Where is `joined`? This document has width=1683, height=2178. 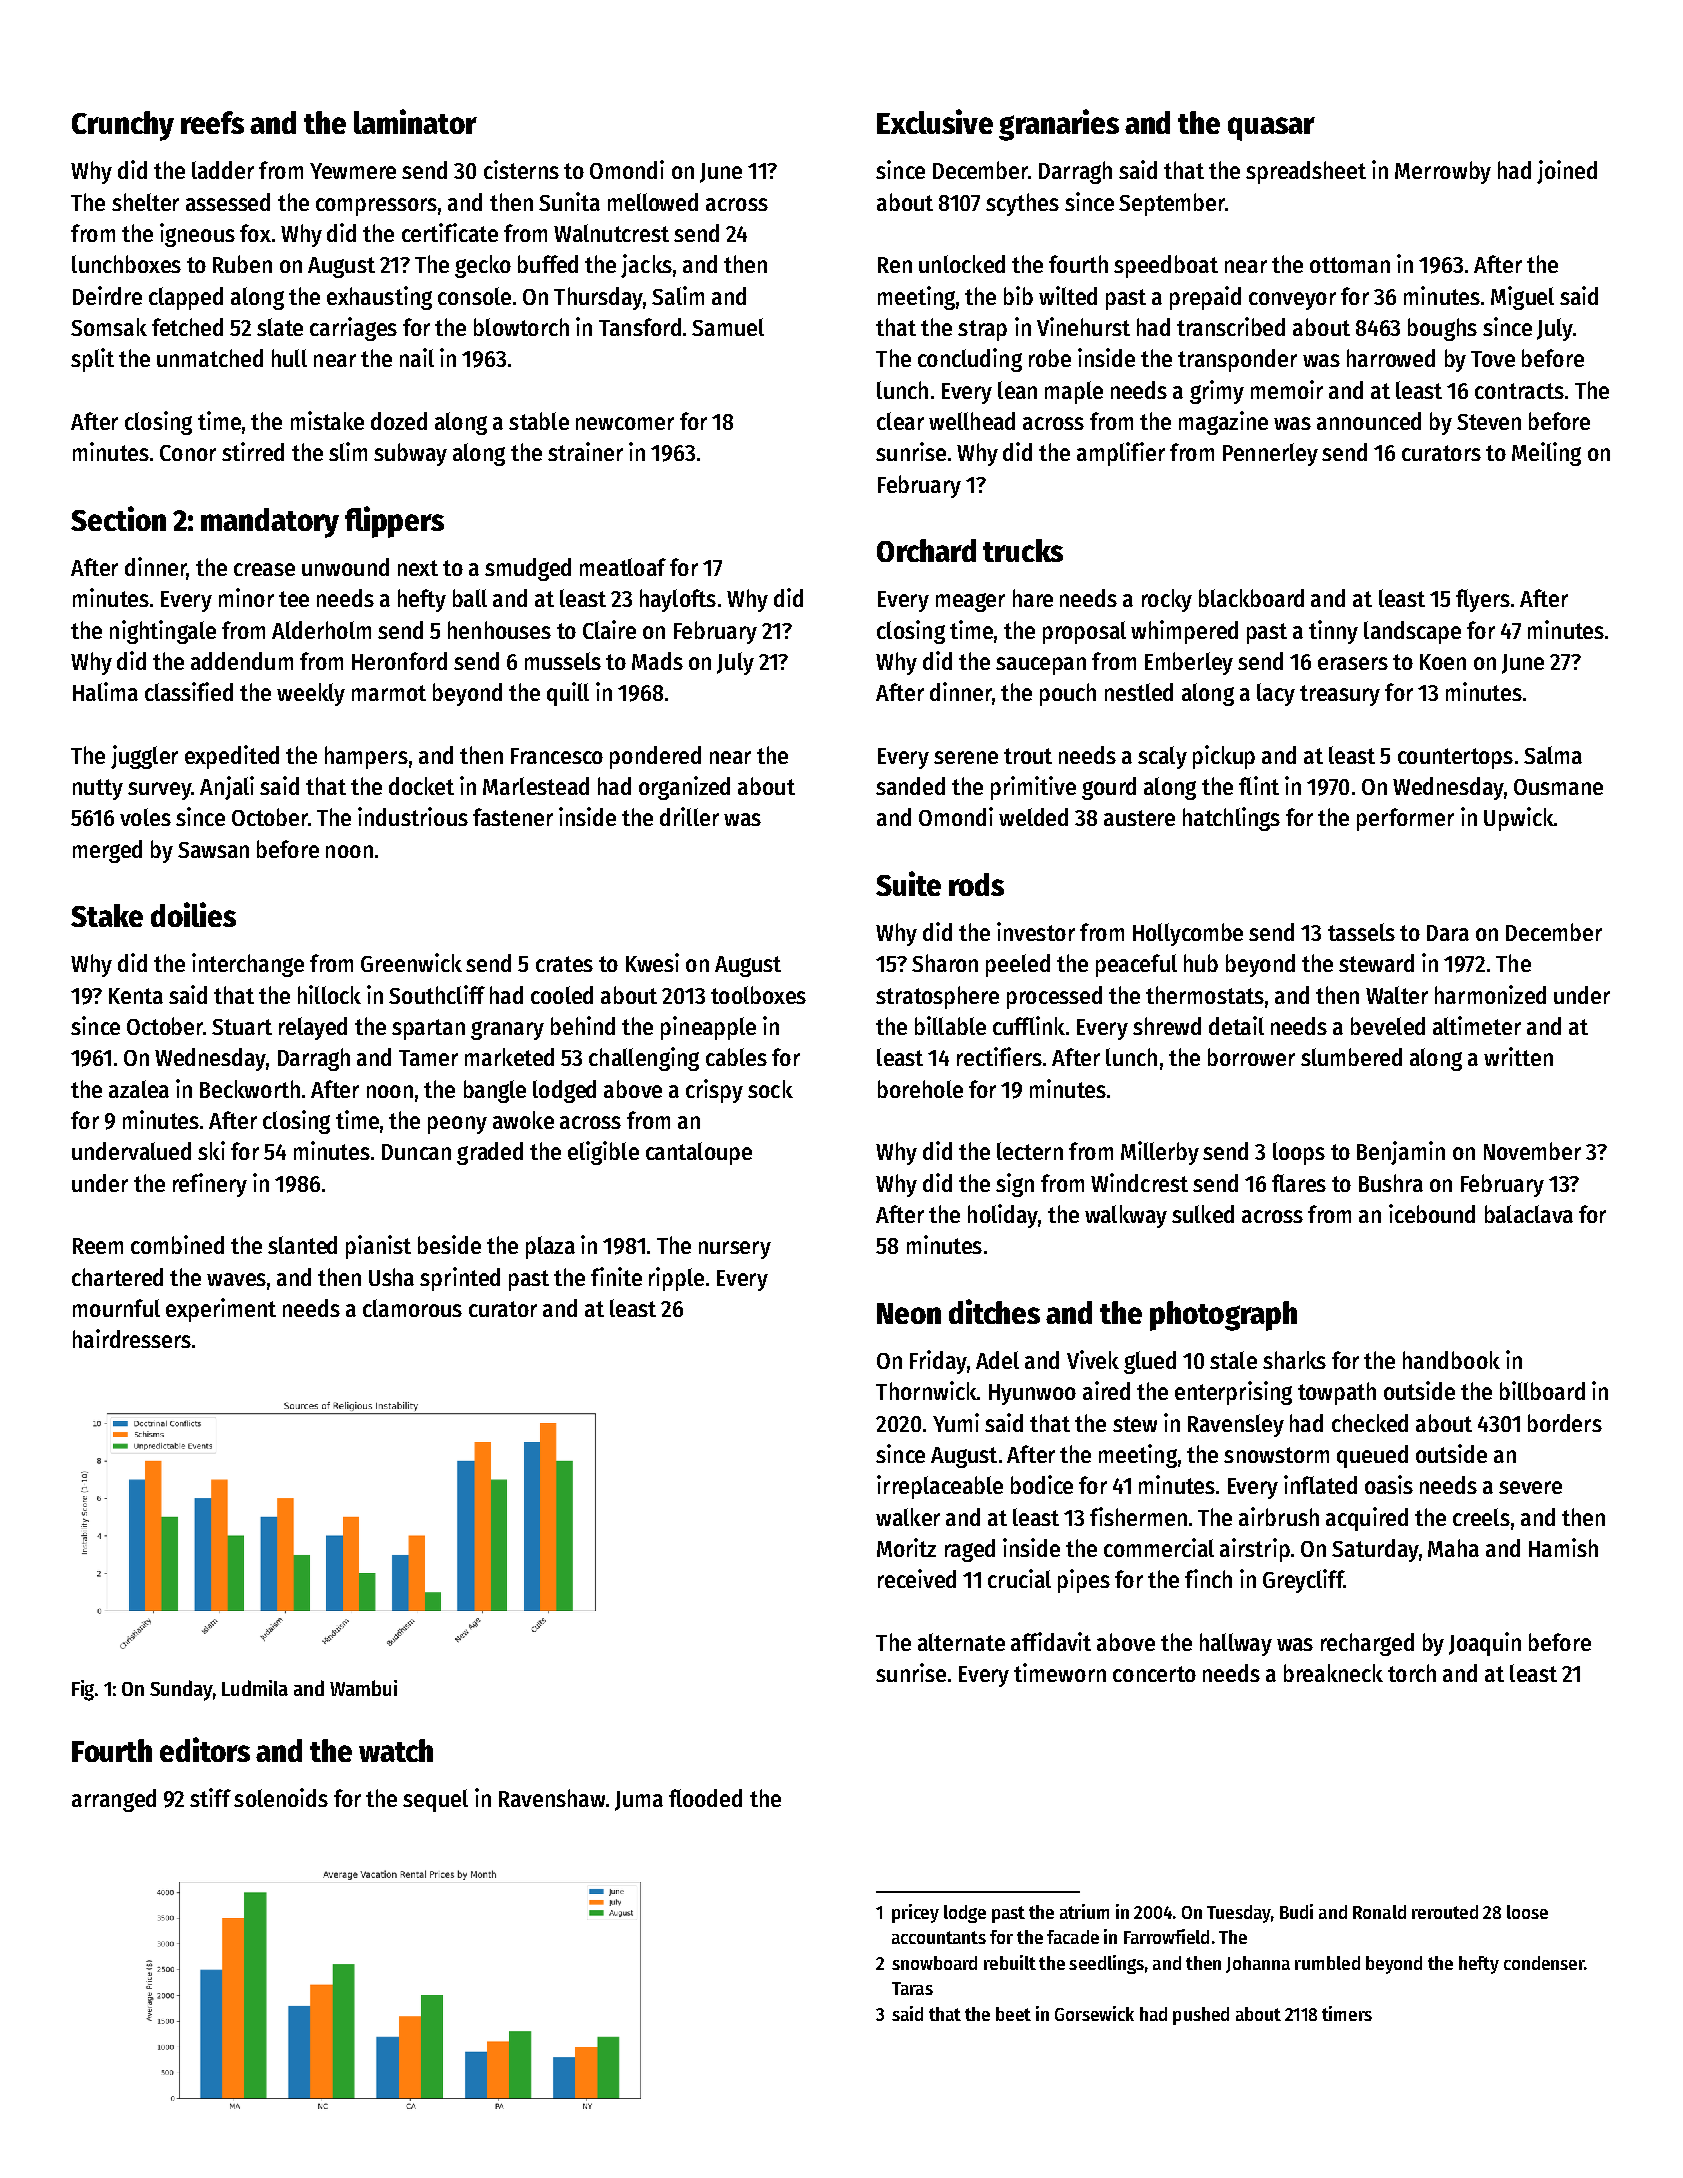
joined is located at coordinates (1567, 172).
